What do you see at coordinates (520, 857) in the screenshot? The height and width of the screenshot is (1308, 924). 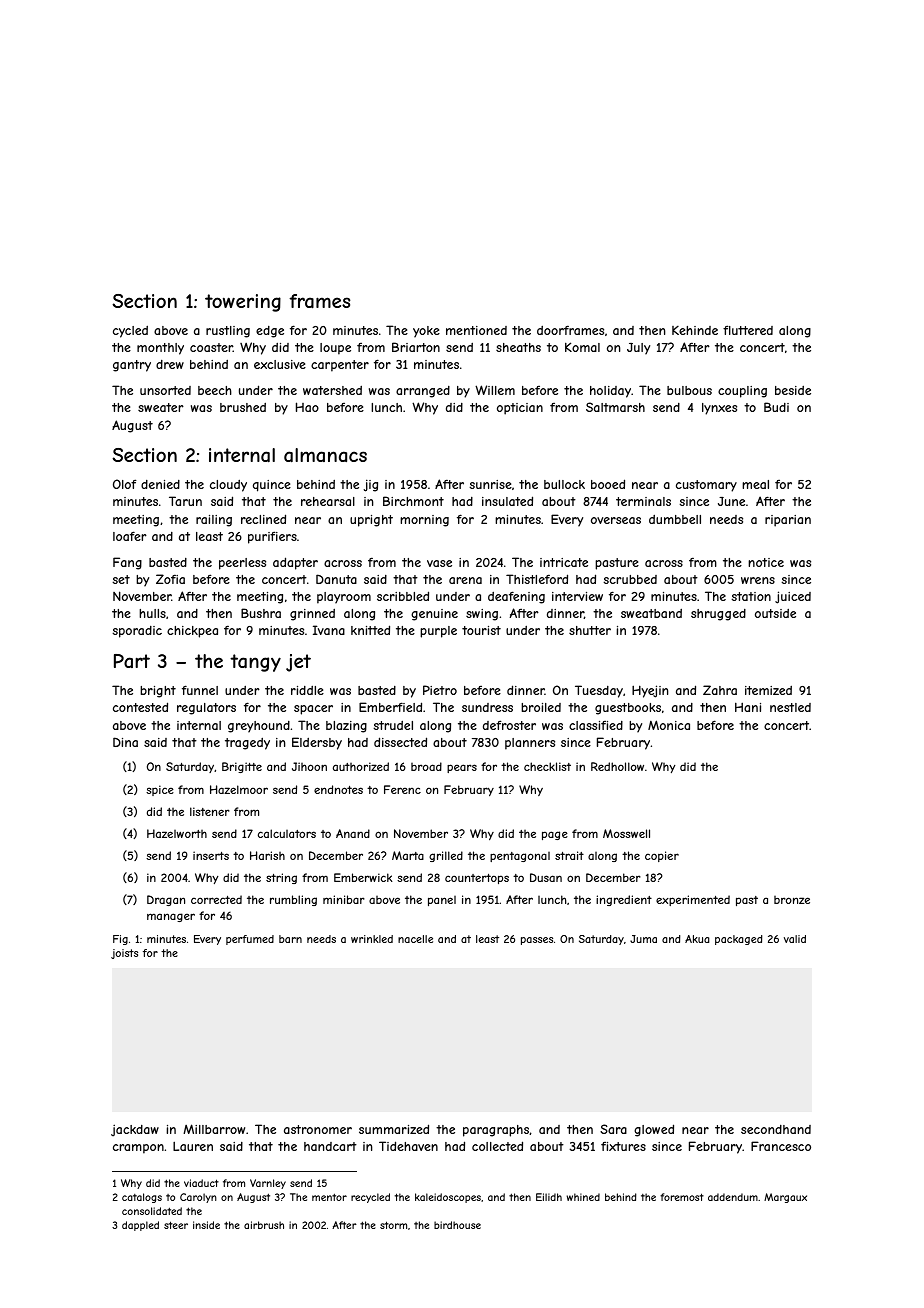 I see `pentagonal` at bounding box center [520, 857].
